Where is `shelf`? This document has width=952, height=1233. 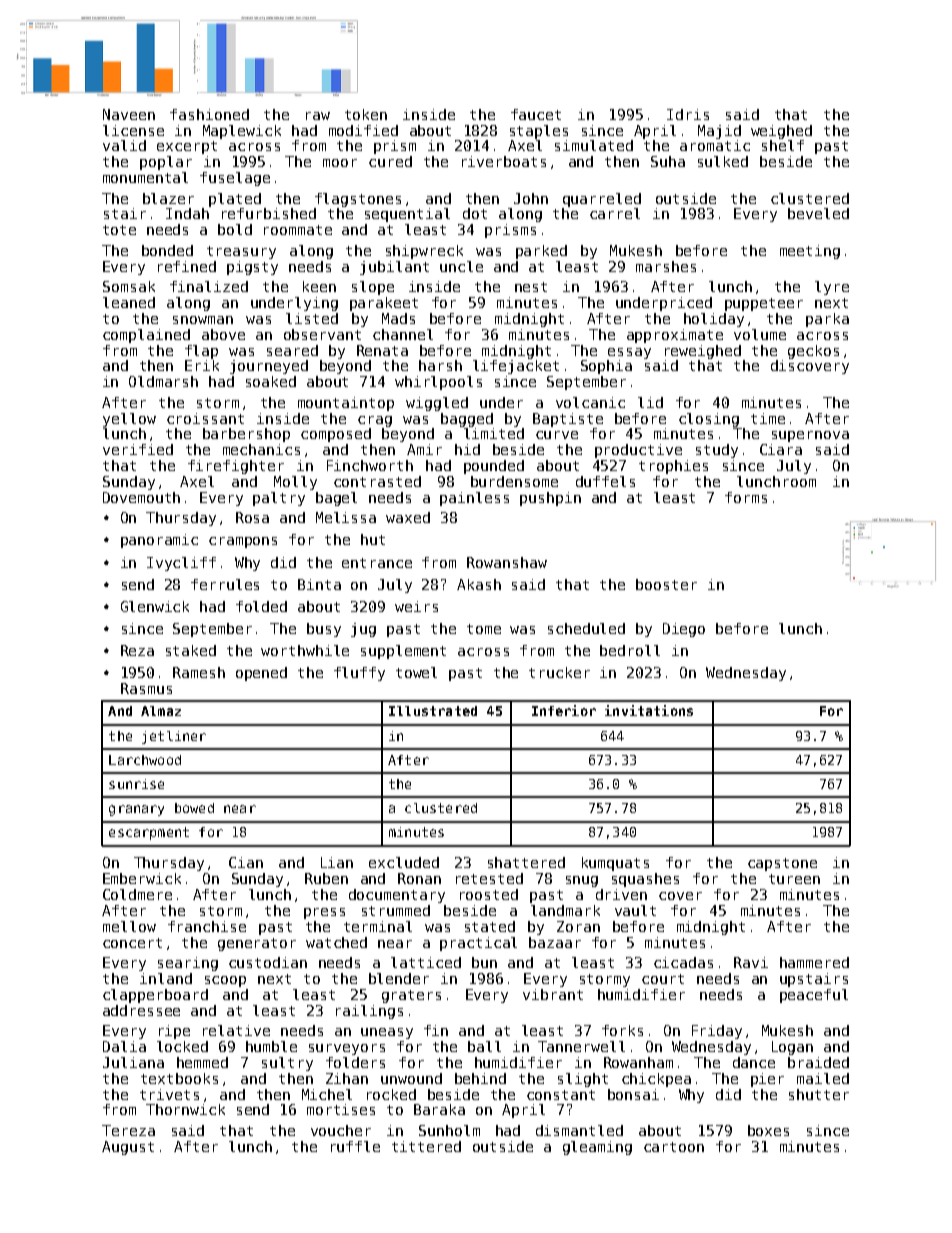 shelf is located at coordinates (783, 145).
